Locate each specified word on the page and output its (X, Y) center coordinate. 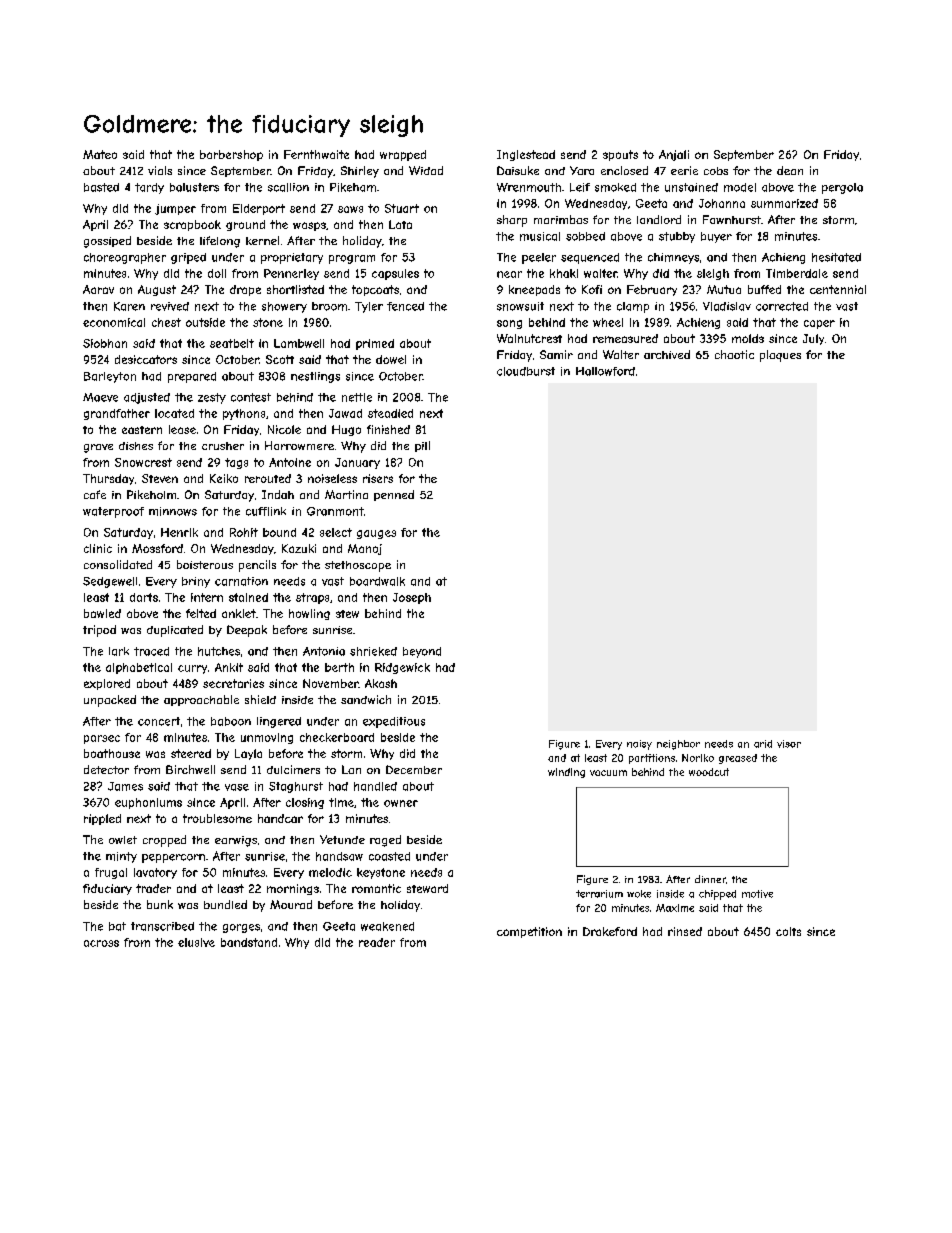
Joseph (412, 598)
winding (566, 773)
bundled (225, 904)
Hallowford (605, 371)
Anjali (674, 155)
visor (789, 744)
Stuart (402, 208)
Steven (160, 478)
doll (217, 273)
